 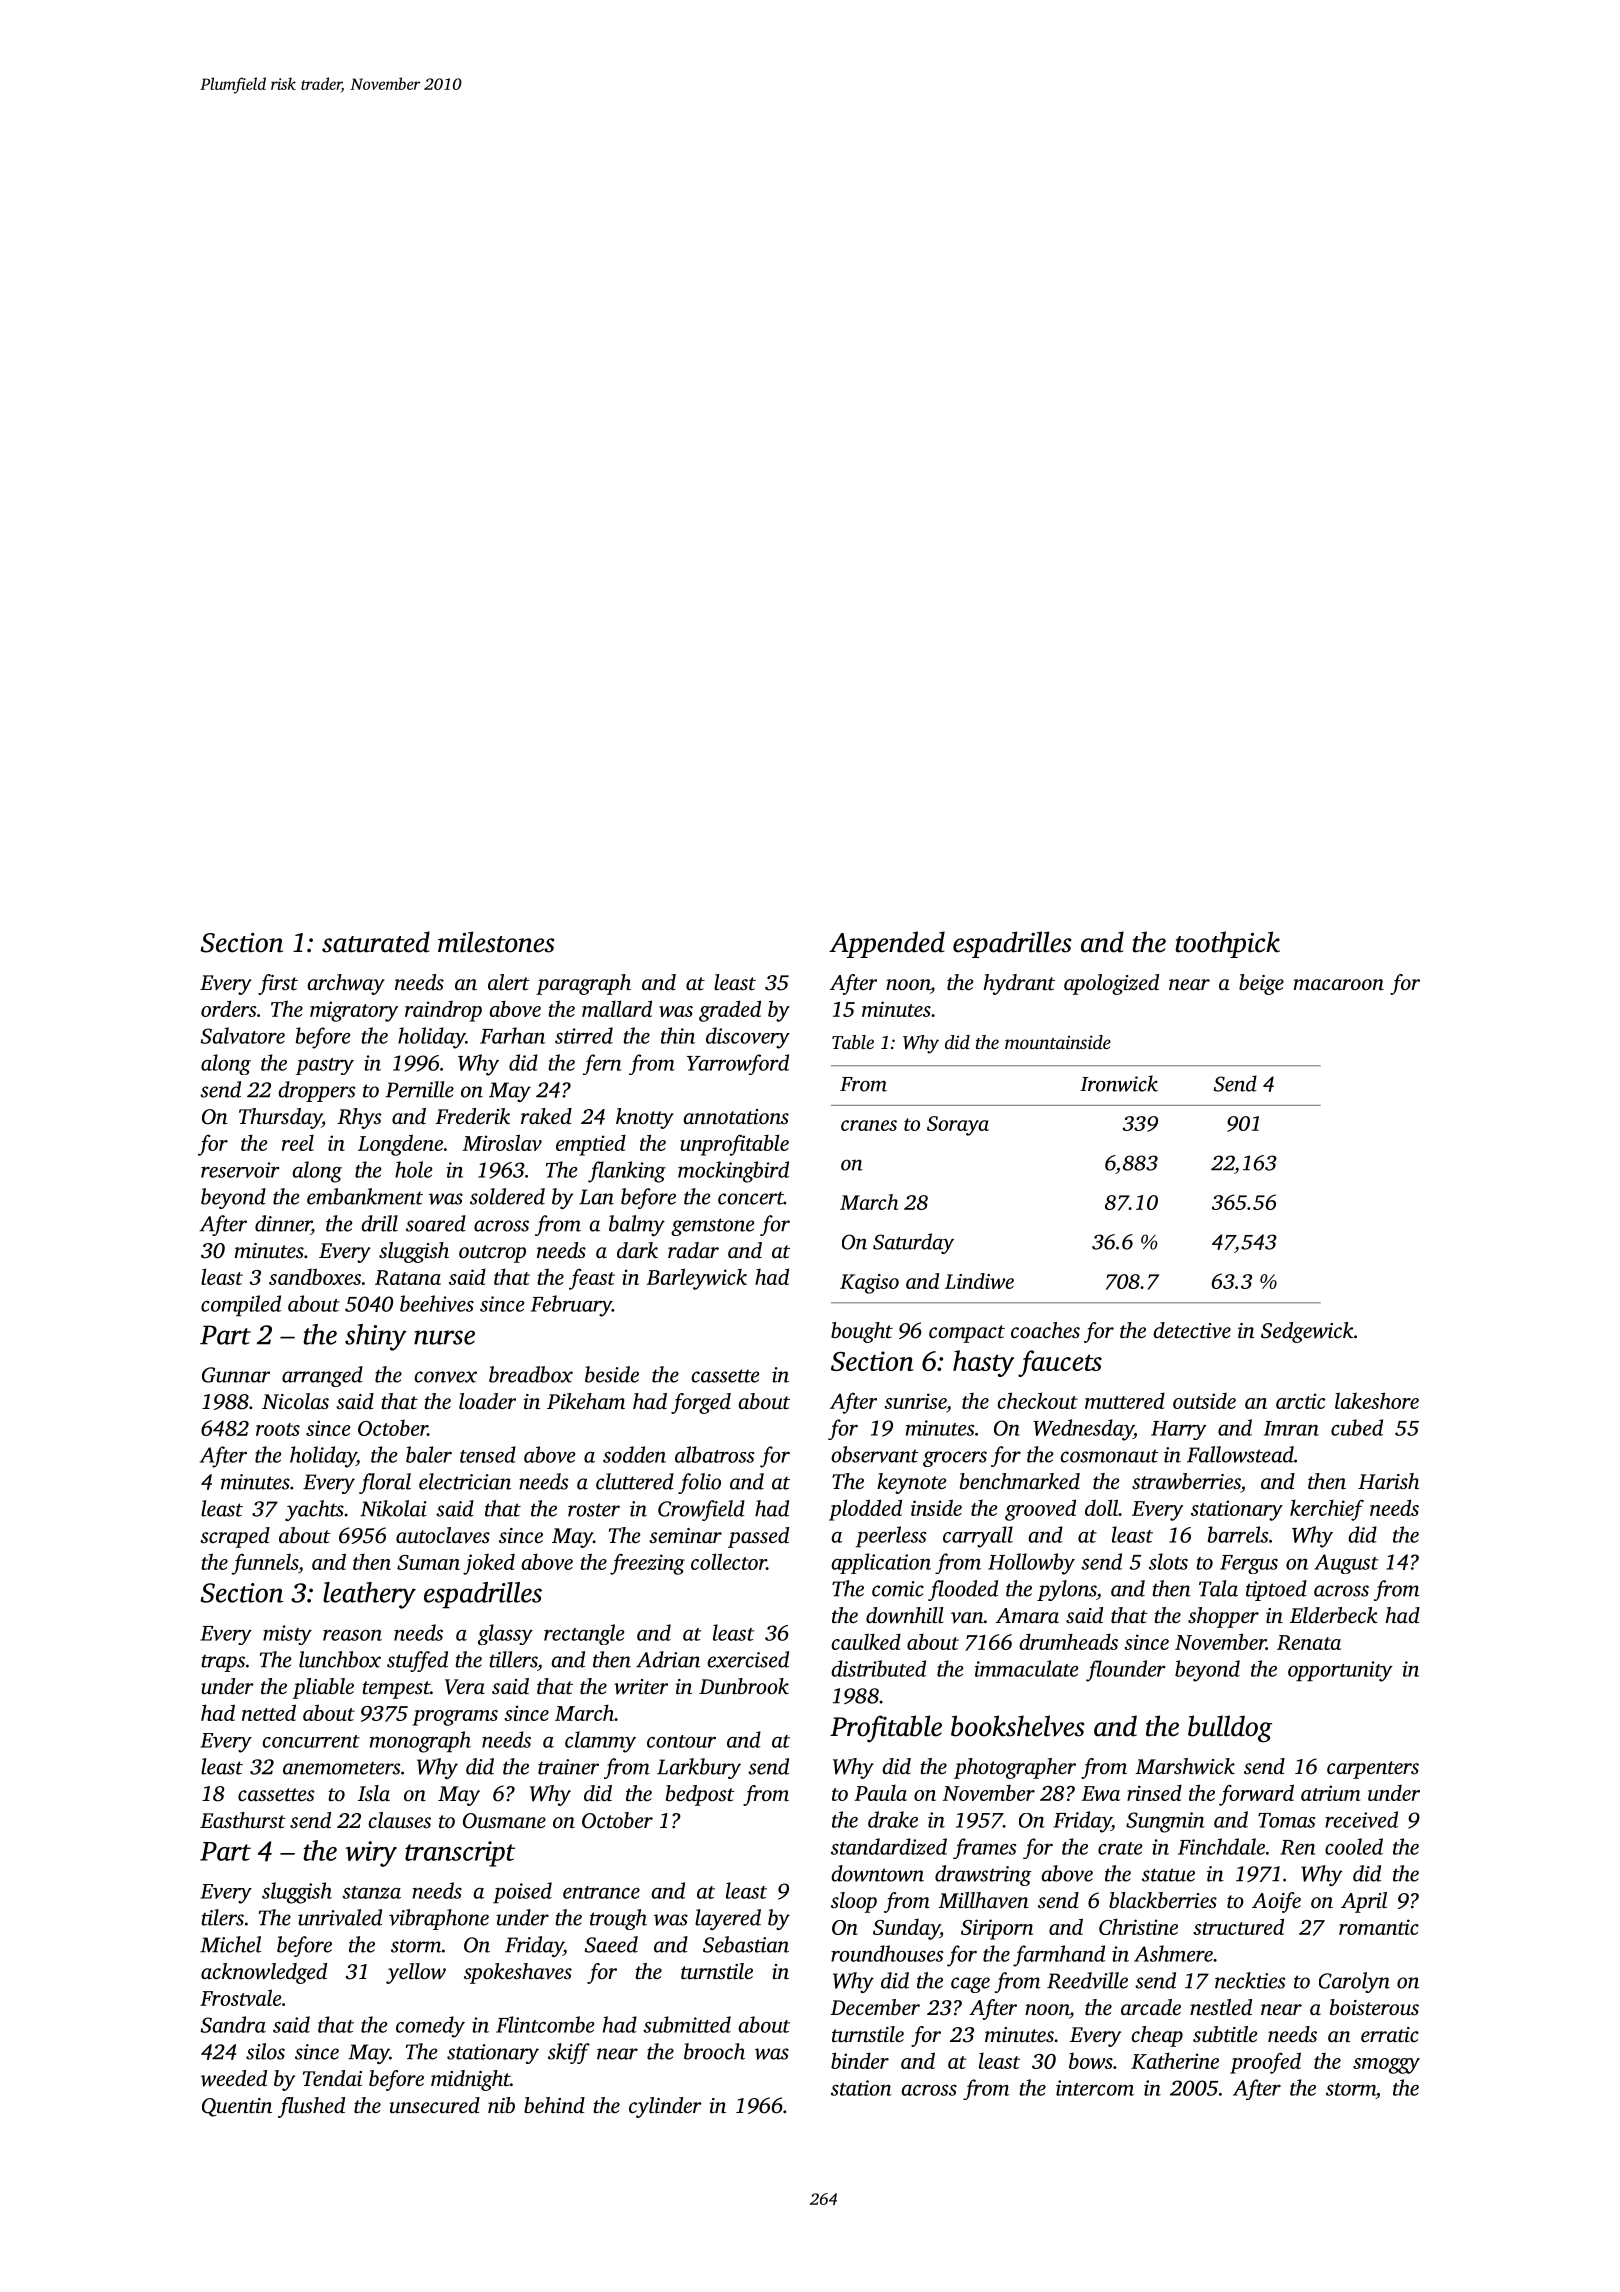 I want to click on August, so click(x=1346, y=1564).
